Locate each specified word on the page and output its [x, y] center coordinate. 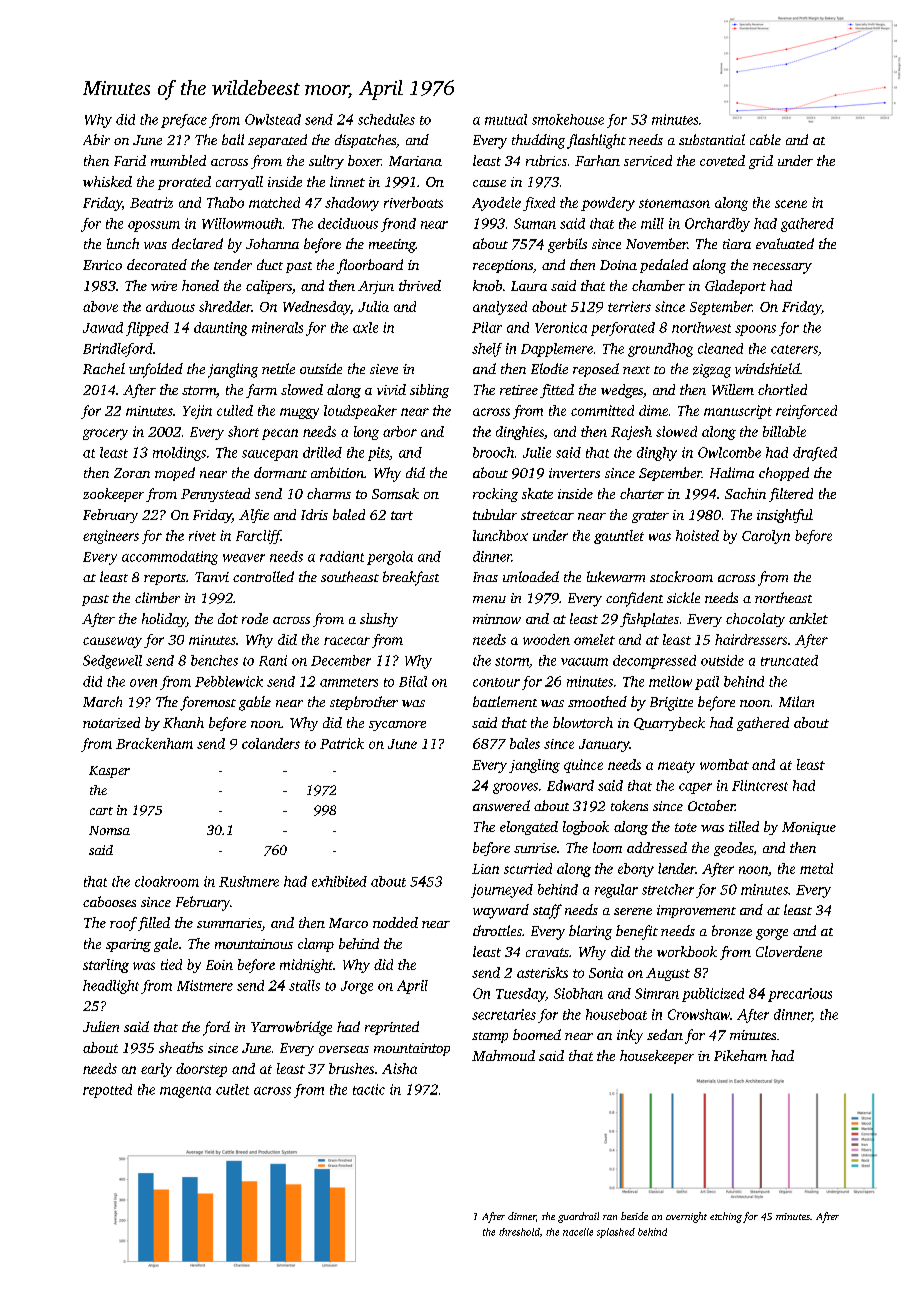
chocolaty [755, 620]
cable [765, 139]
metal [816, 868]
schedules [386, 119]
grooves [515, 788]
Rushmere [249, 881]
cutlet [232, 1089]
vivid [391, 389]
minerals [277, 327]
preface [184, 121]
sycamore [397, 726]
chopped [784, 474]
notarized [111, 722]
